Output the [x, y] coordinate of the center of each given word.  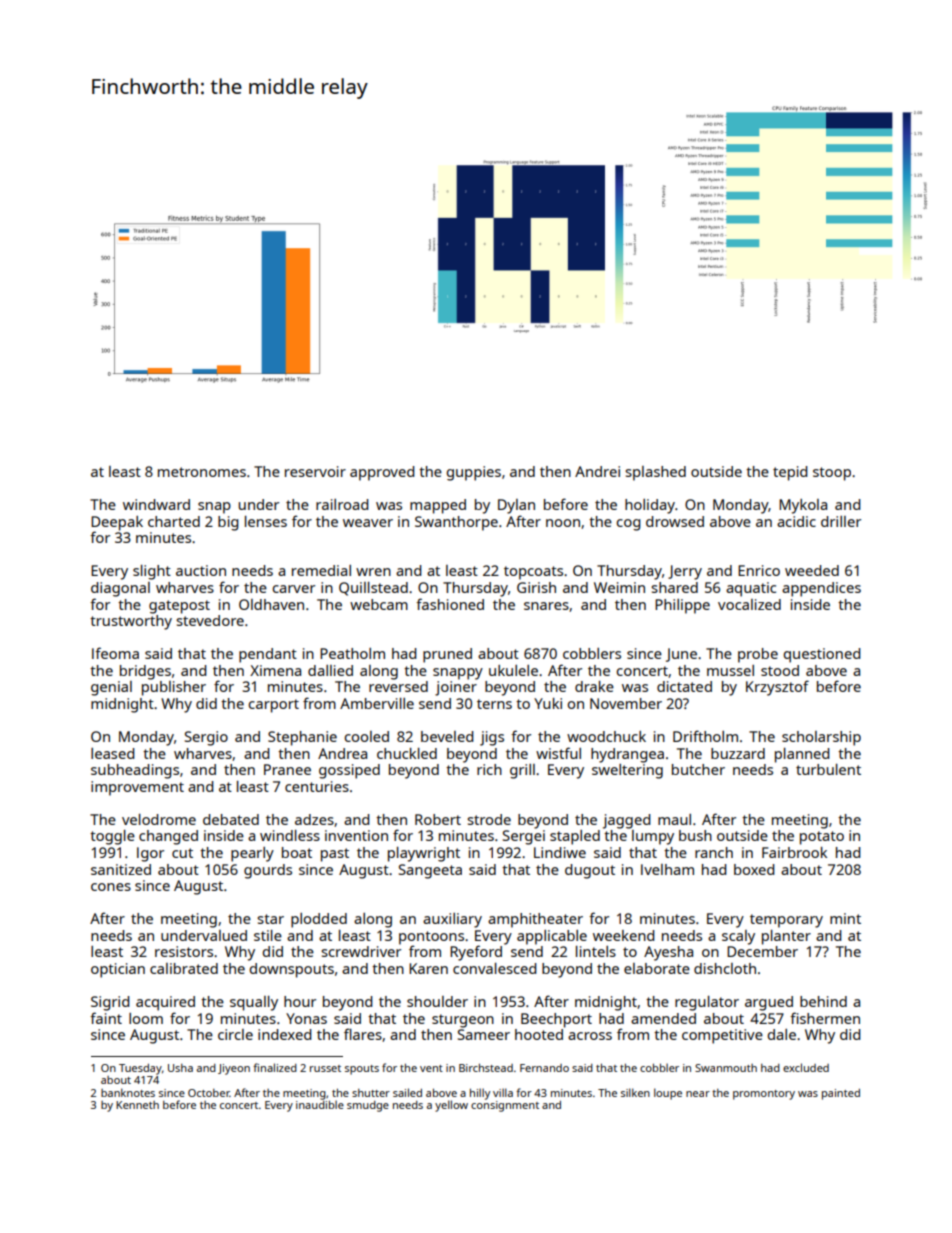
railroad [342, 504]
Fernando [544, 1068]
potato [822, 838]
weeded [812, 570]
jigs [492, 738]
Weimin [619, 587]
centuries [317, 786]
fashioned [450, 604]
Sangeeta [430, 871]
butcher [698, 769]
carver [293, 589]
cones [111, 887]
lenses [266, 521]
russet [325, 1068]
